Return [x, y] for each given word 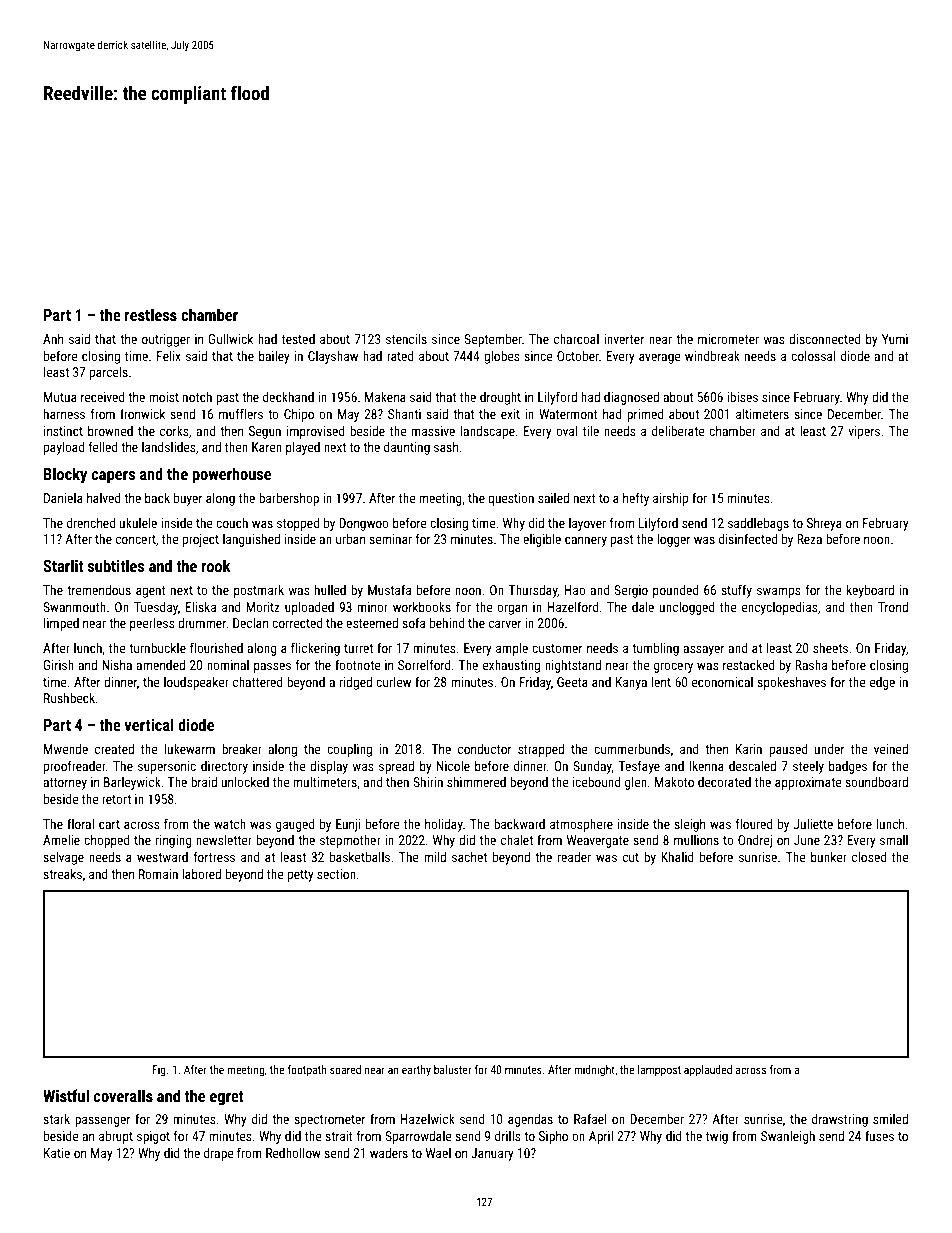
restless [151, 314]
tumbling [655, 649]
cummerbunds [632, 749]
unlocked [245, 782]
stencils [406, 339]
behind [447, 623]
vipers [864, 432]
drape [218, 1154]
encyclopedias [779, 608]
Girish [58, 665]
